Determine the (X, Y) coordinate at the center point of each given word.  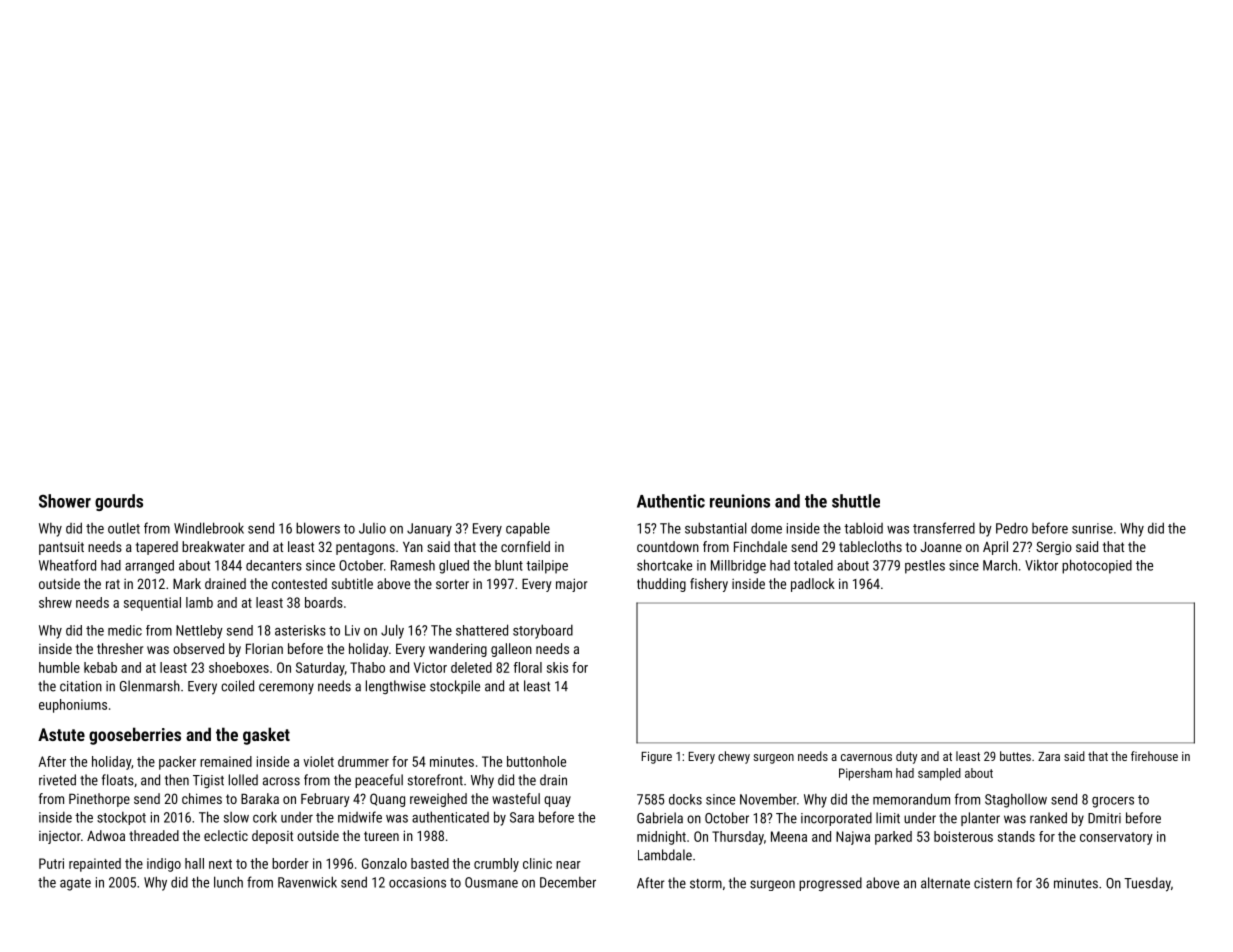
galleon (511, 650)
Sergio (1054, 548)
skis (557, 667)
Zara (1049, 756)
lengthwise (396, 687)
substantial (716, 528)
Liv (352, 630)
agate (75, 884)
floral (528, 667)
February (325, 800)
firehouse (1154, 756)
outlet (124, 528)
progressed (830, 884)
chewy (734, 757)
